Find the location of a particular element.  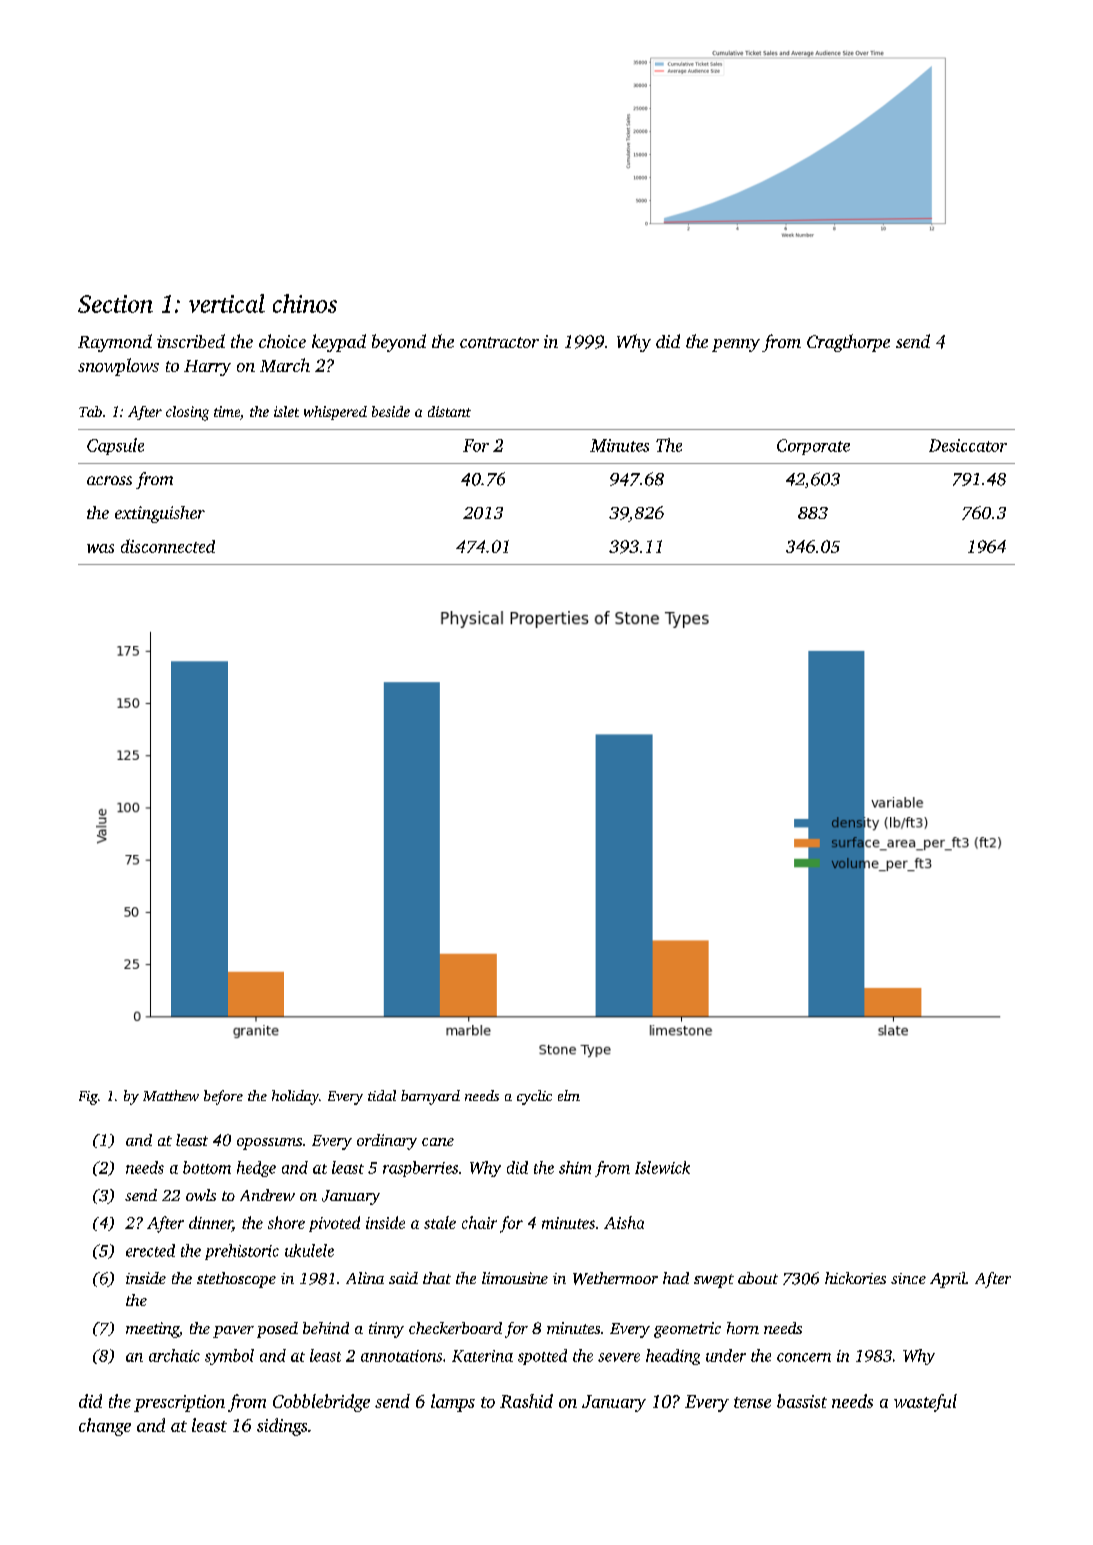

holiday is located at coordinates (295, 1097).
